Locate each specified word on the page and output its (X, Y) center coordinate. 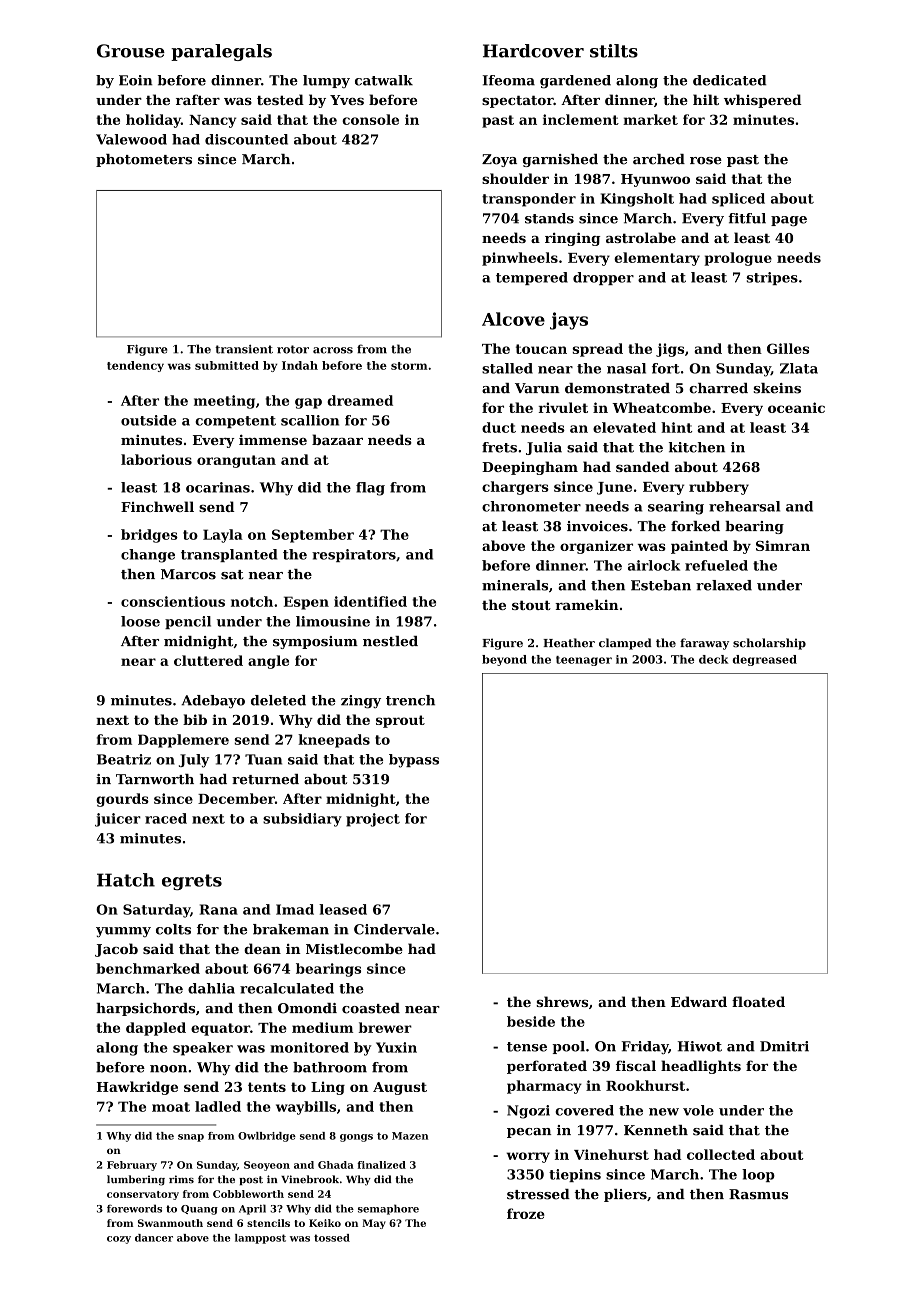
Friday (645, 1047)
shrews (562, 1001)
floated (758, 1001)
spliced (738, 200)
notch (252, 601)
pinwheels (520, 259)
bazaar (337, 439)
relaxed (724, 585)
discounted (246, 139)
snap (191, 1138)
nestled (390, 641)
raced (166, 818)
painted (699, 547)
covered (584, 1110)
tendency (135, 366)
